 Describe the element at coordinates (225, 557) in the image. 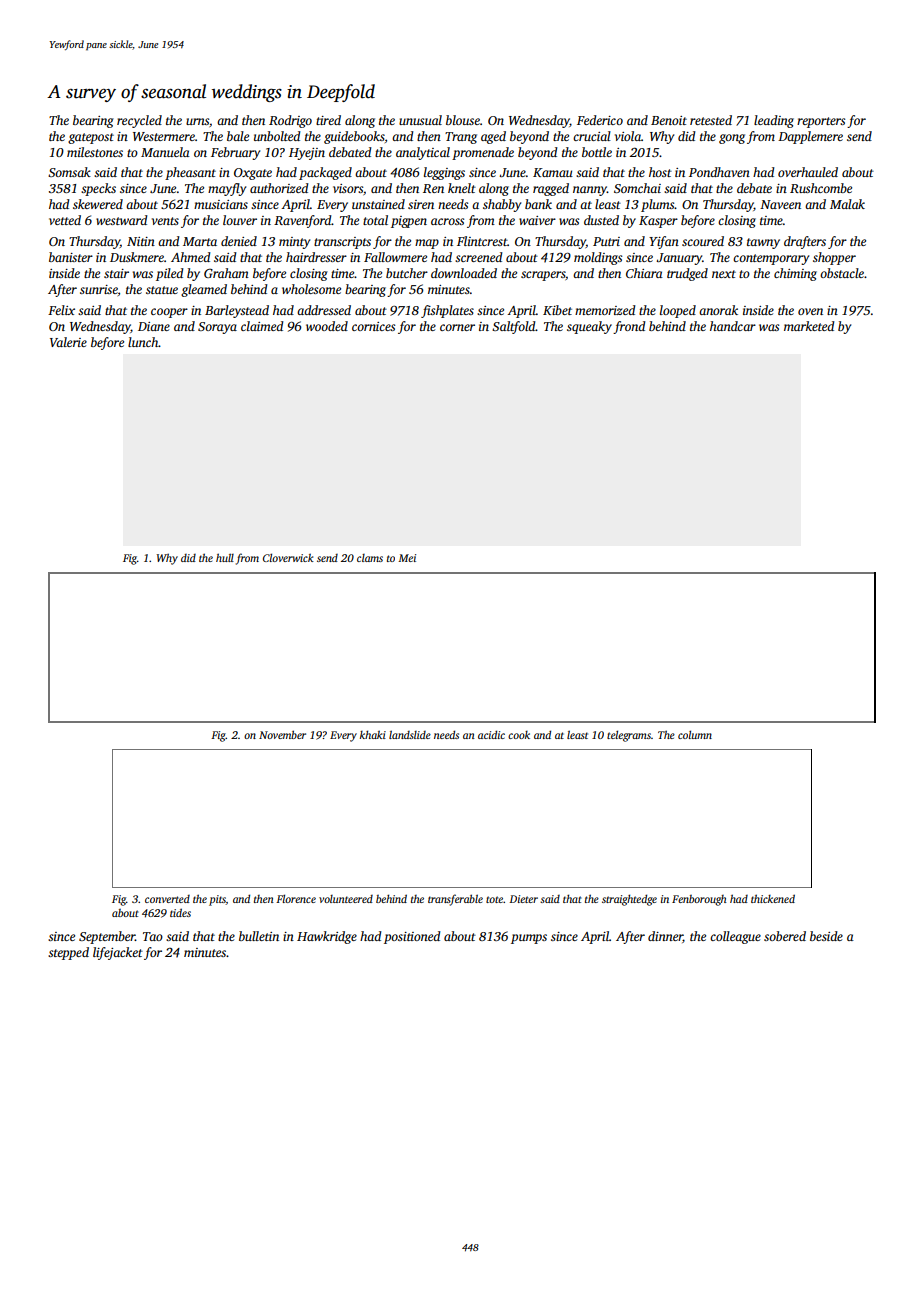

I see `hull` at that location.
